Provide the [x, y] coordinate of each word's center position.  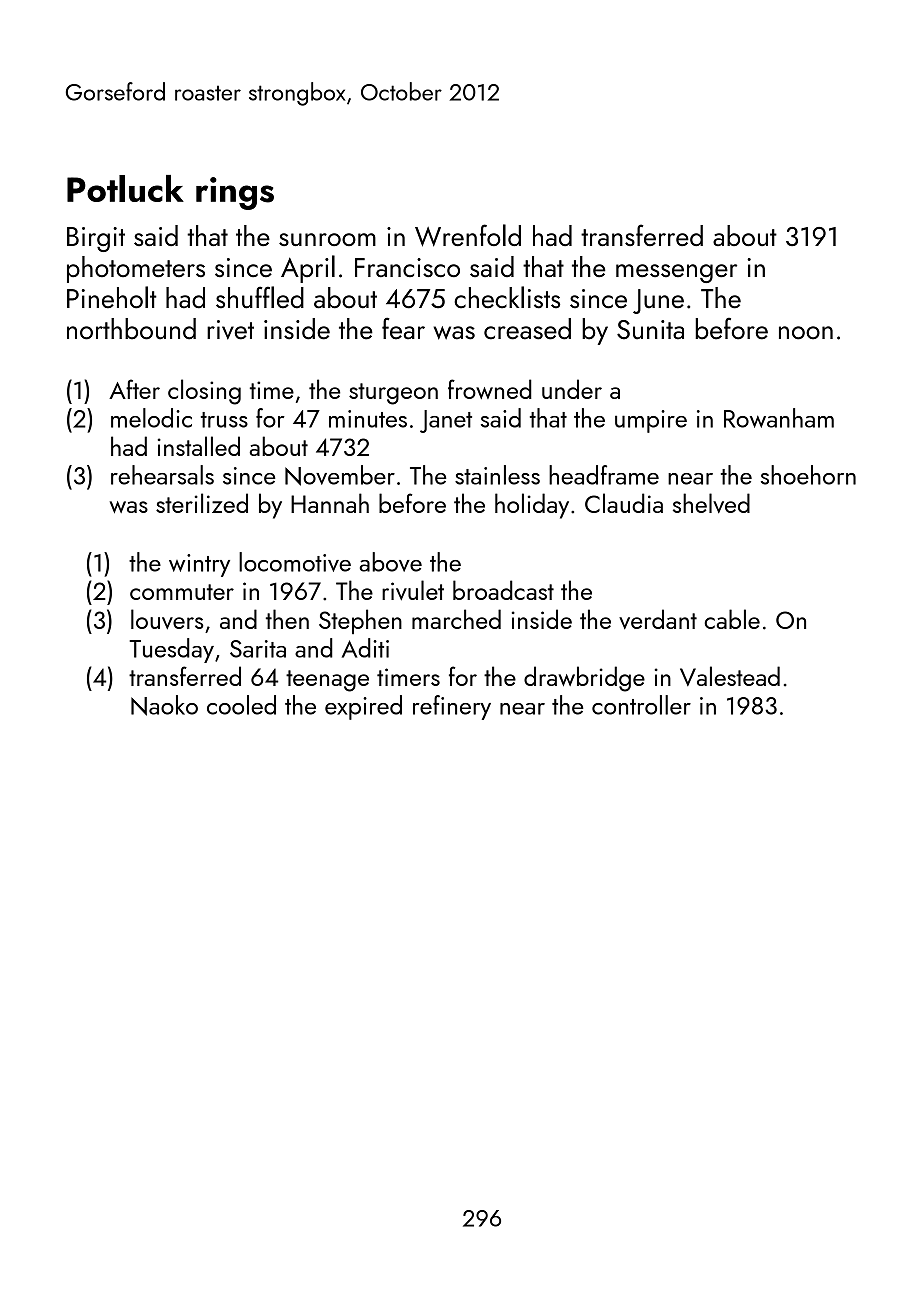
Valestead [730, 676]
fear [403, 328]
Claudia [624, 503]
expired [363, 707]
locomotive [295, 562]
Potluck [125, 188]
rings [235, 193]
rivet [230, 330]
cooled [241, 705]
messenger [676, 273]
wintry [199, 565]
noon [806, 333]
